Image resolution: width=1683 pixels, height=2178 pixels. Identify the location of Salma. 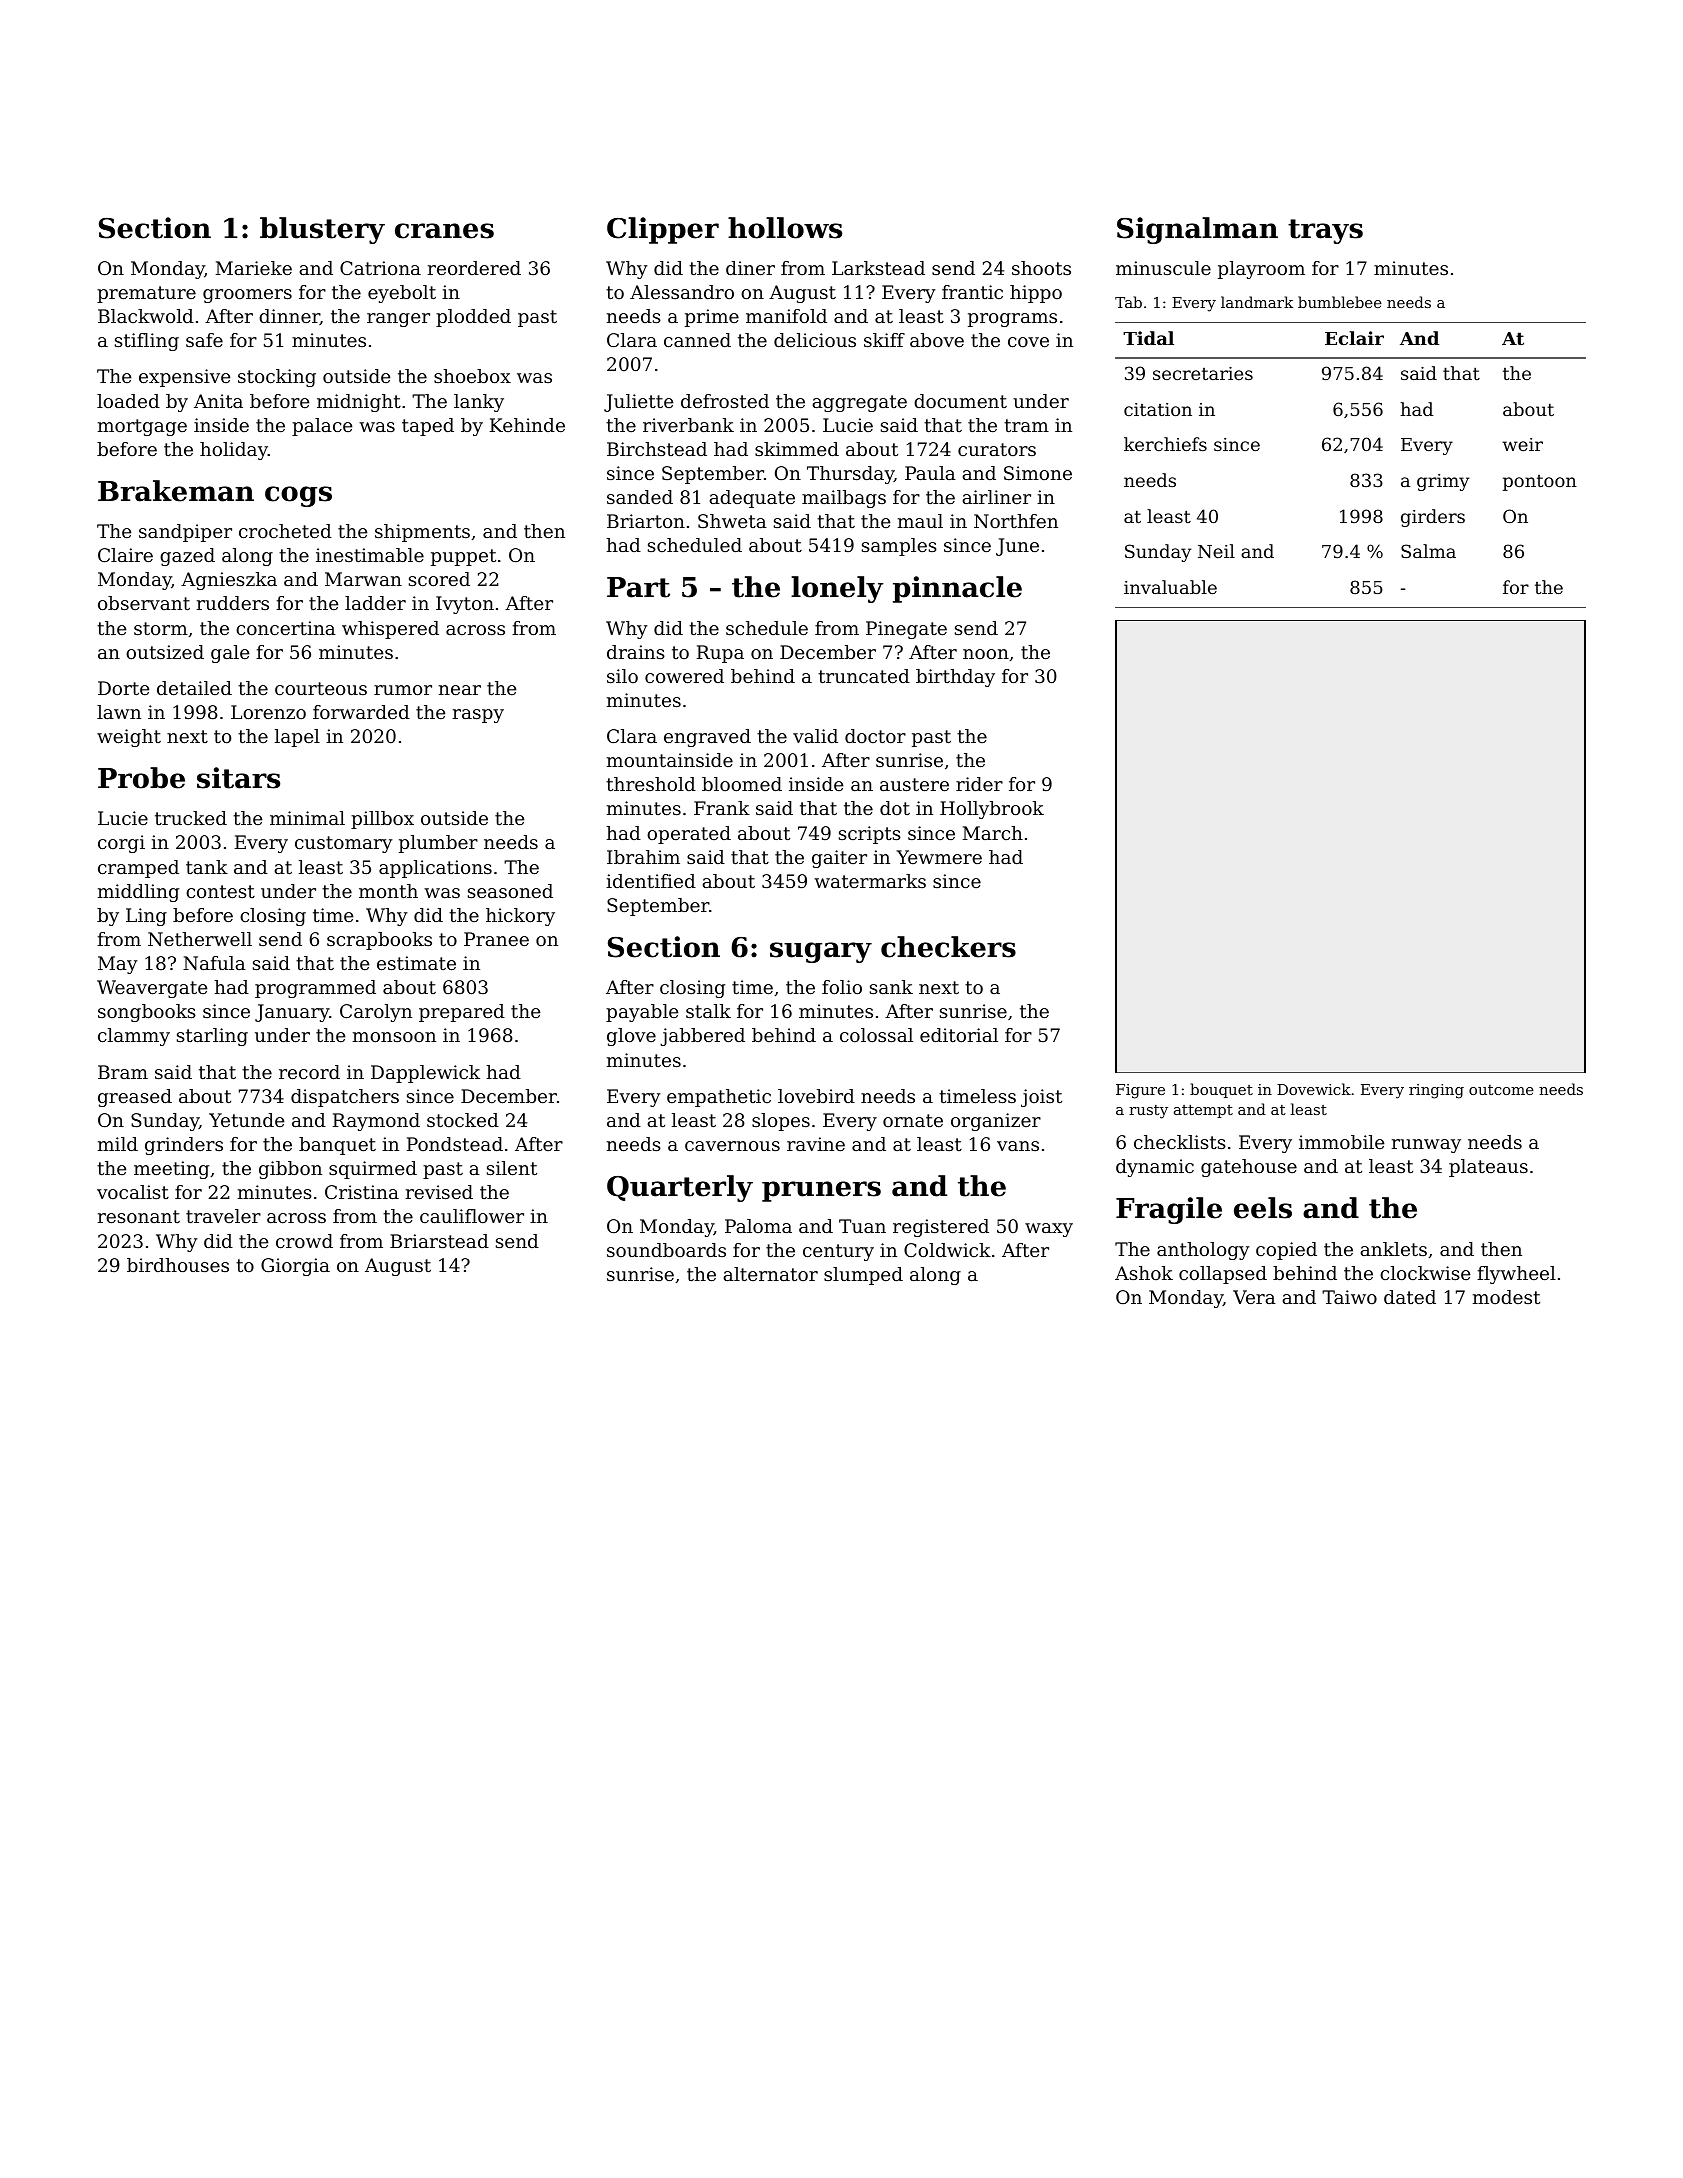
(1428, 551).
